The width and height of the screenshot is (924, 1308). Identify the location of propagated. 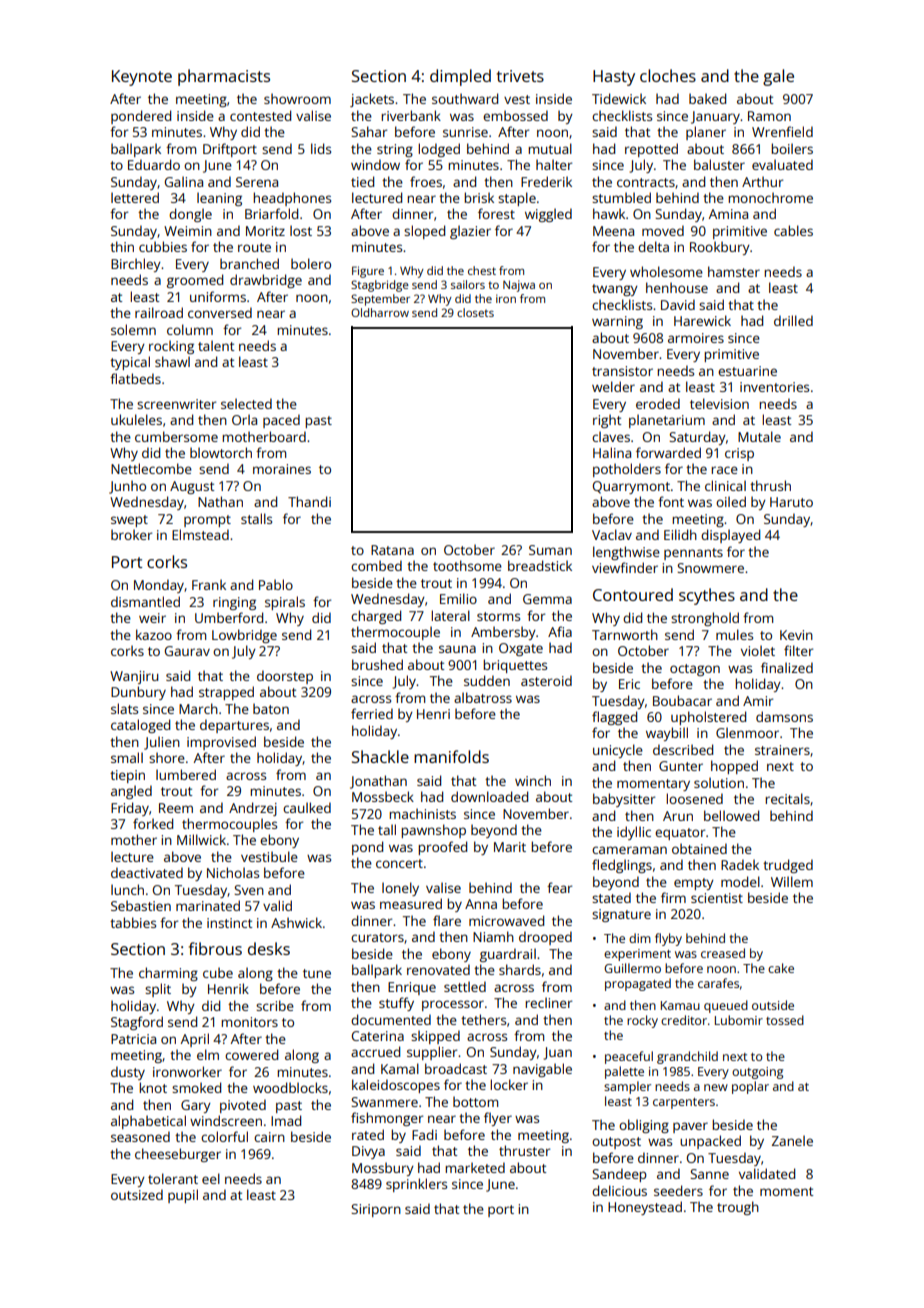
(638, 984).
